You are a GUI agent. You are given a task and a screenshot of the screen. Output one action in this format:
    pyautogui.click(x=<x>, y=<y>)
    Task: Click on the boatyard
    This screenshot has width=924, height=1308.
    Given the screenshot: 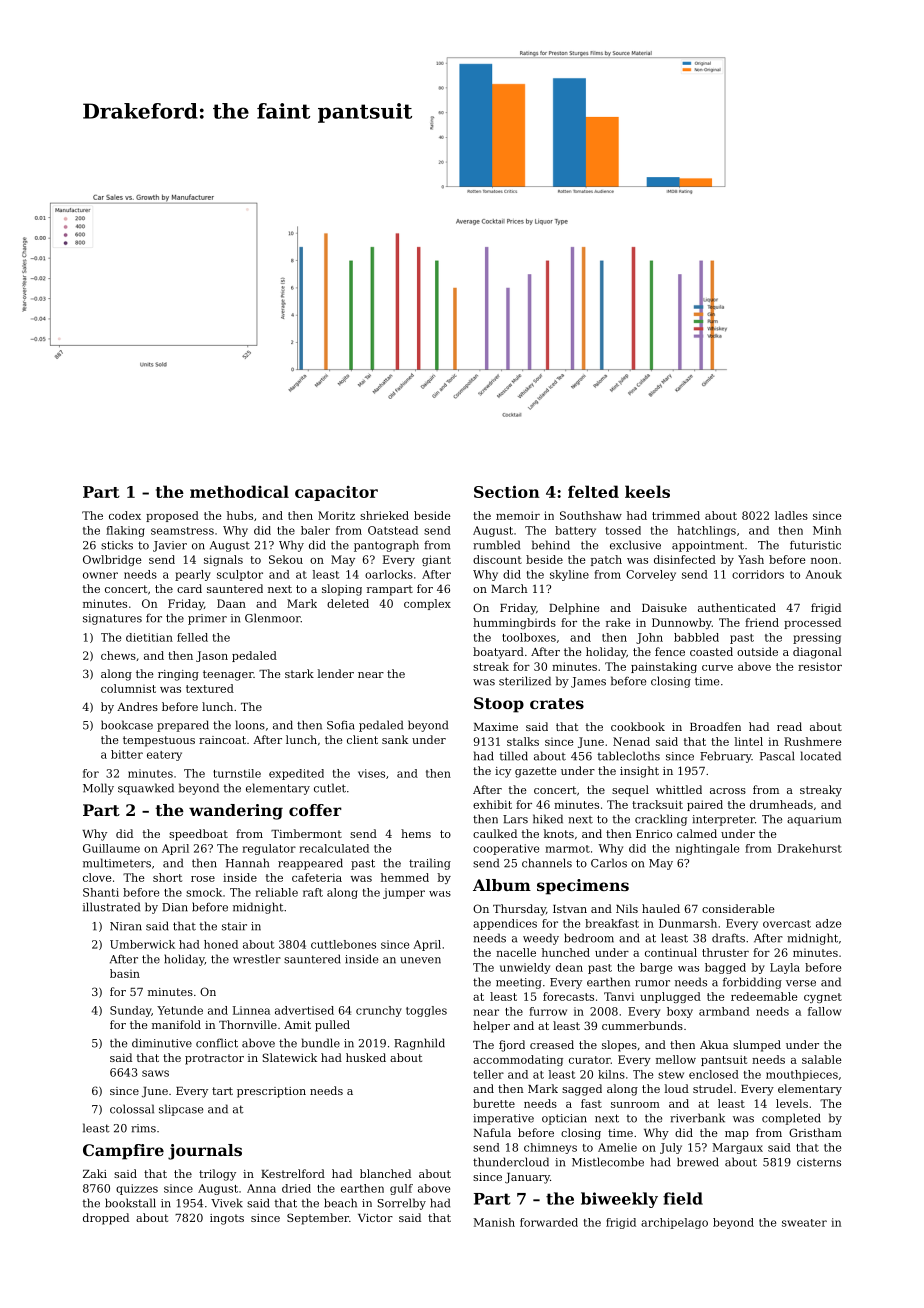 What is the action you would take?
    pyautogui.click(x=498, y=653)
